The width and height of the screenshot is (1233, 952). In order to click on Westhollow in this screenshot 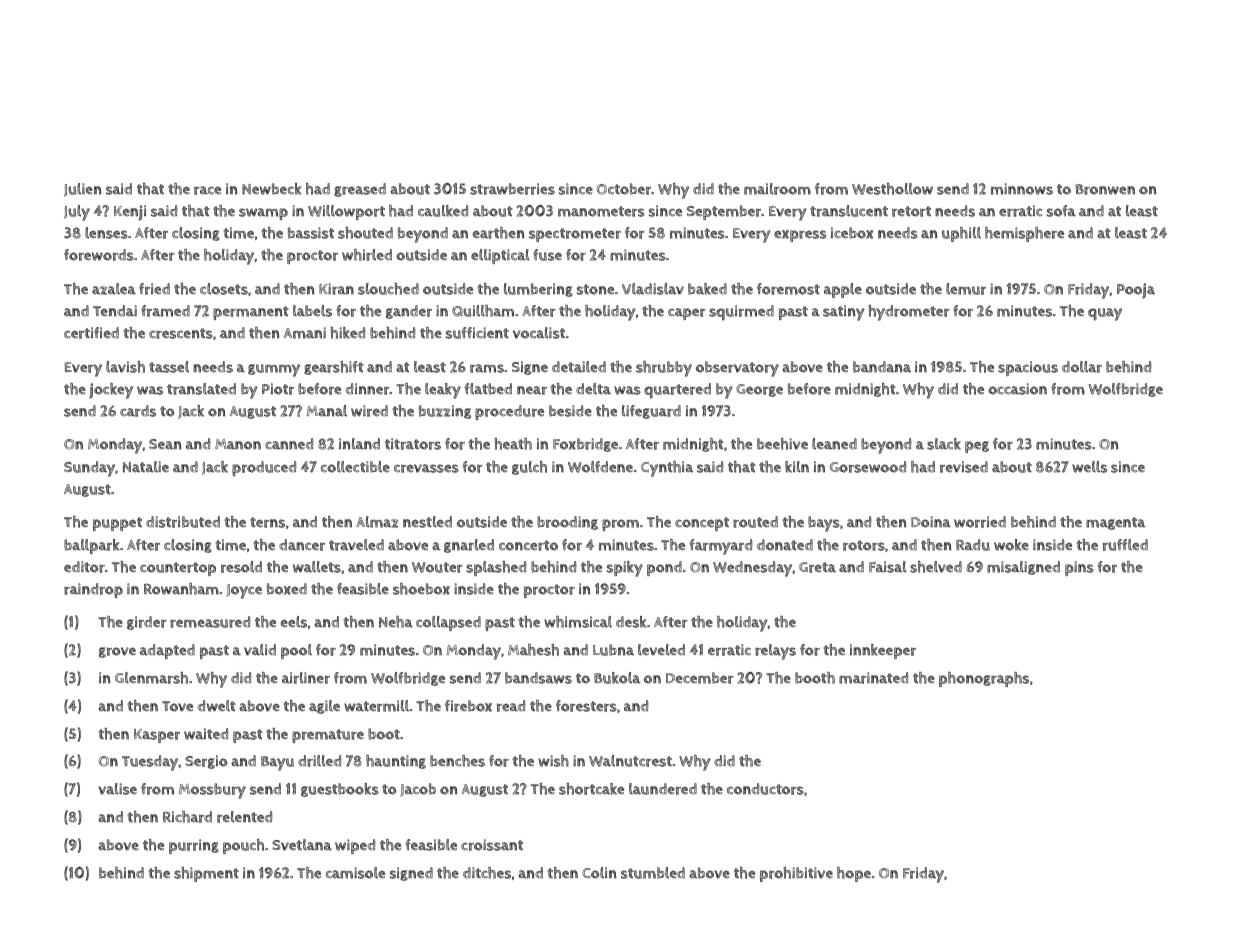, I will do `click(892, 189)`.
